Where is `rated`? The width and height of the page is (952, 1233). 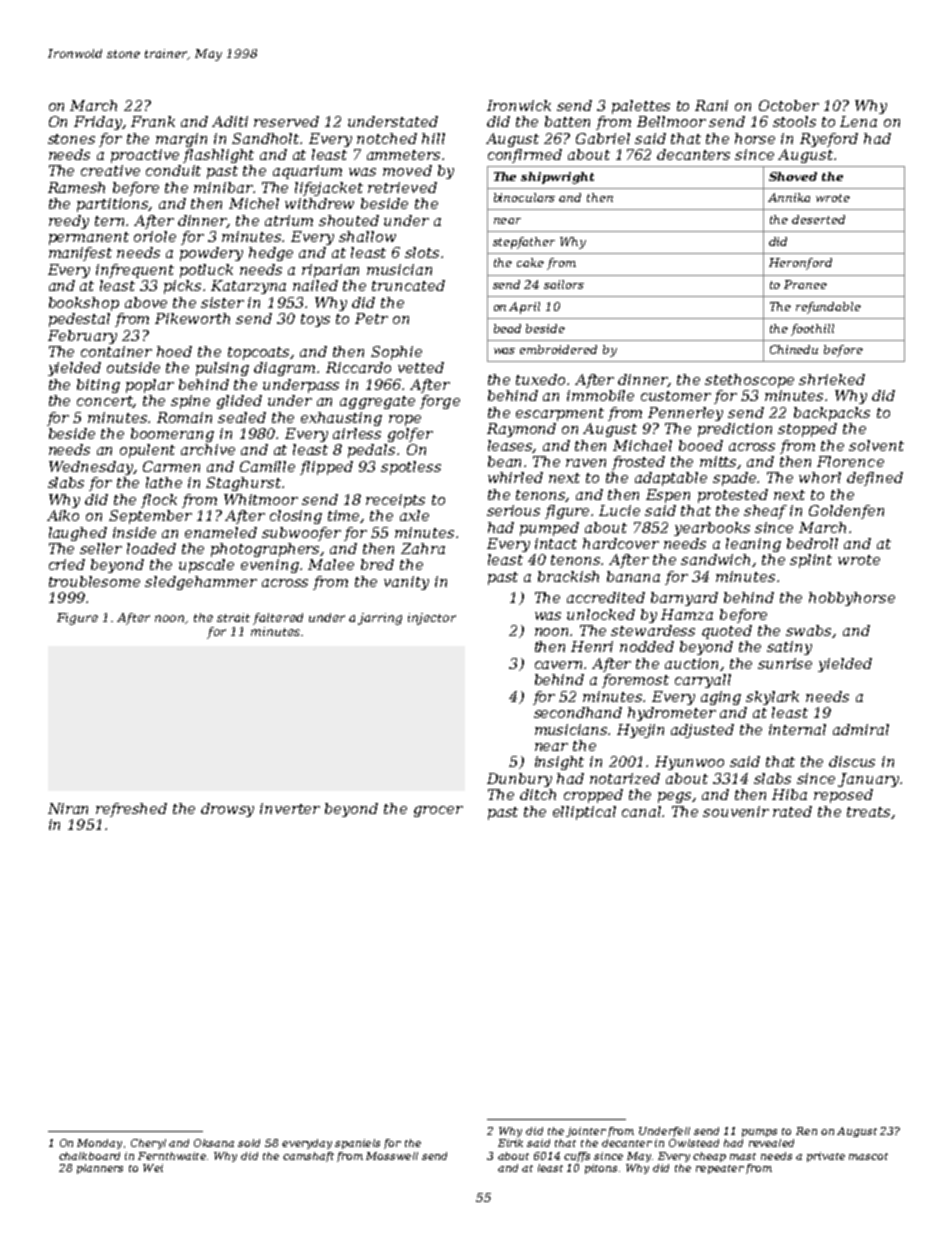
rated is located at coordinates (792, 811).
